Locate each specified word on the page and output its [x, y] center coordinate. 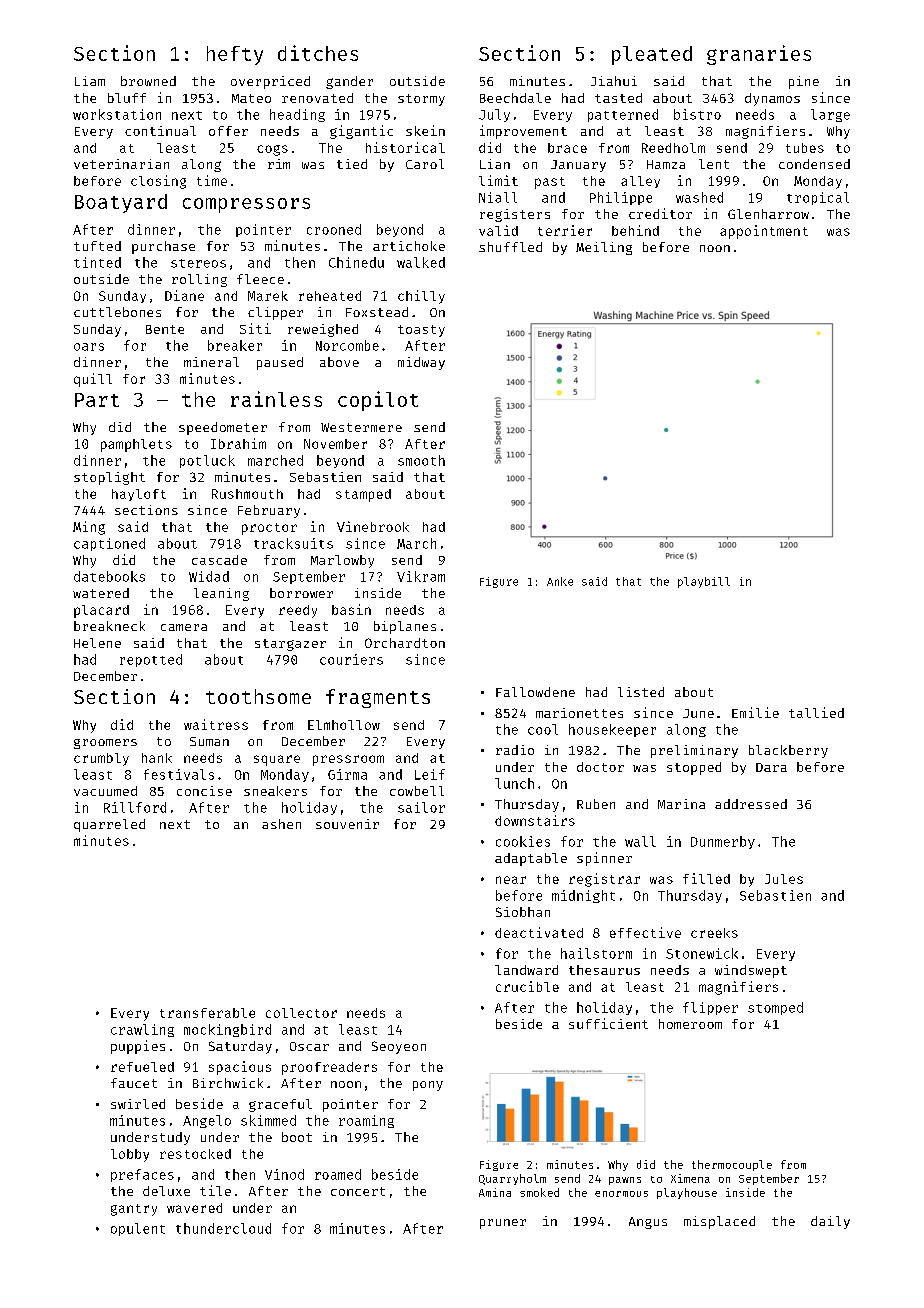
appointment [764, 232]
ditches [318, 53]
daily [830, 1222]
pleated [652, 55]
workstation [117, 114]
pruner [503, 1224]
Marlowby [342, 561]
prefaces [142, 1175]
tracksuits [293, 543]
